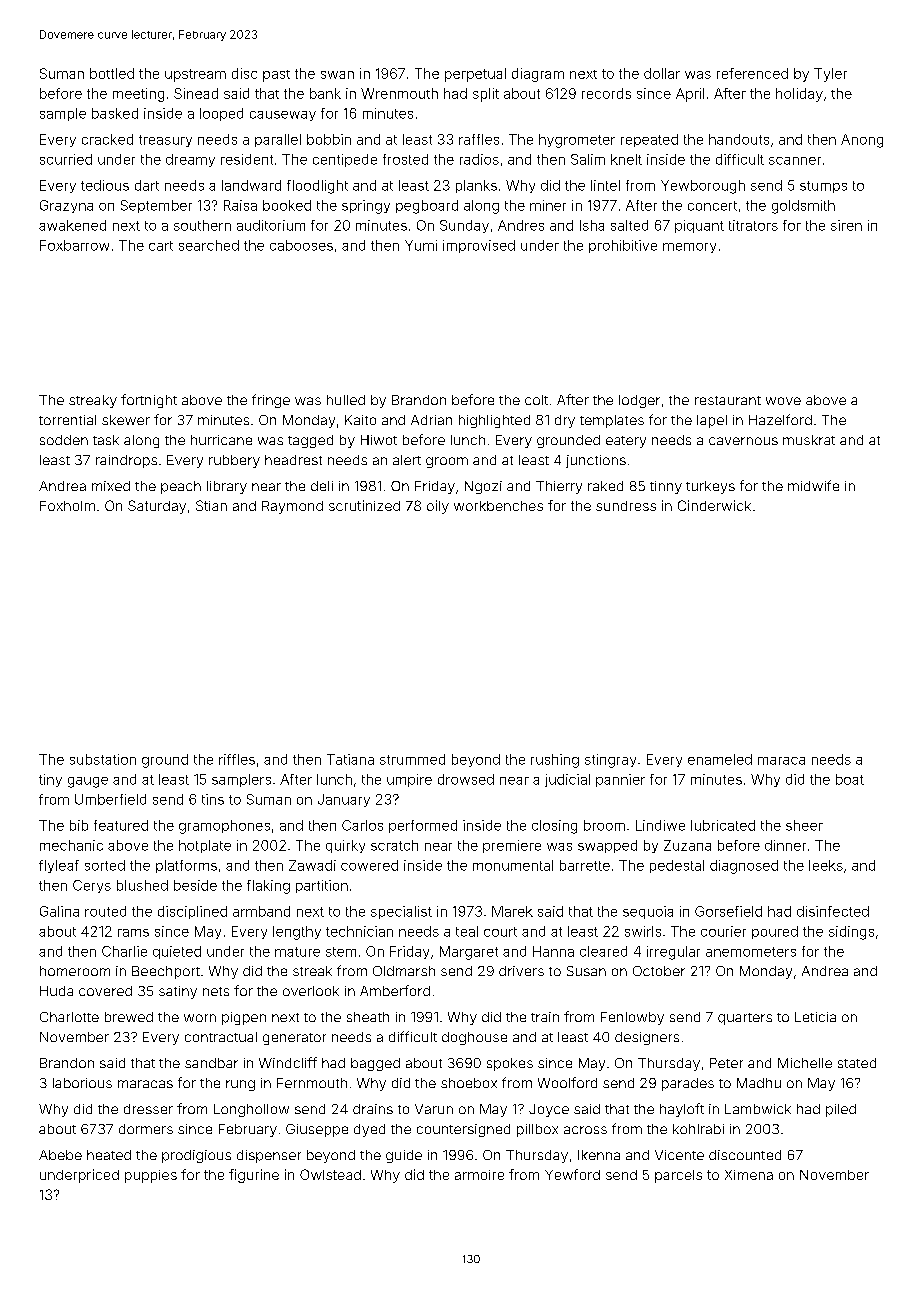  I want to click on swirls, so click(643, 931).
